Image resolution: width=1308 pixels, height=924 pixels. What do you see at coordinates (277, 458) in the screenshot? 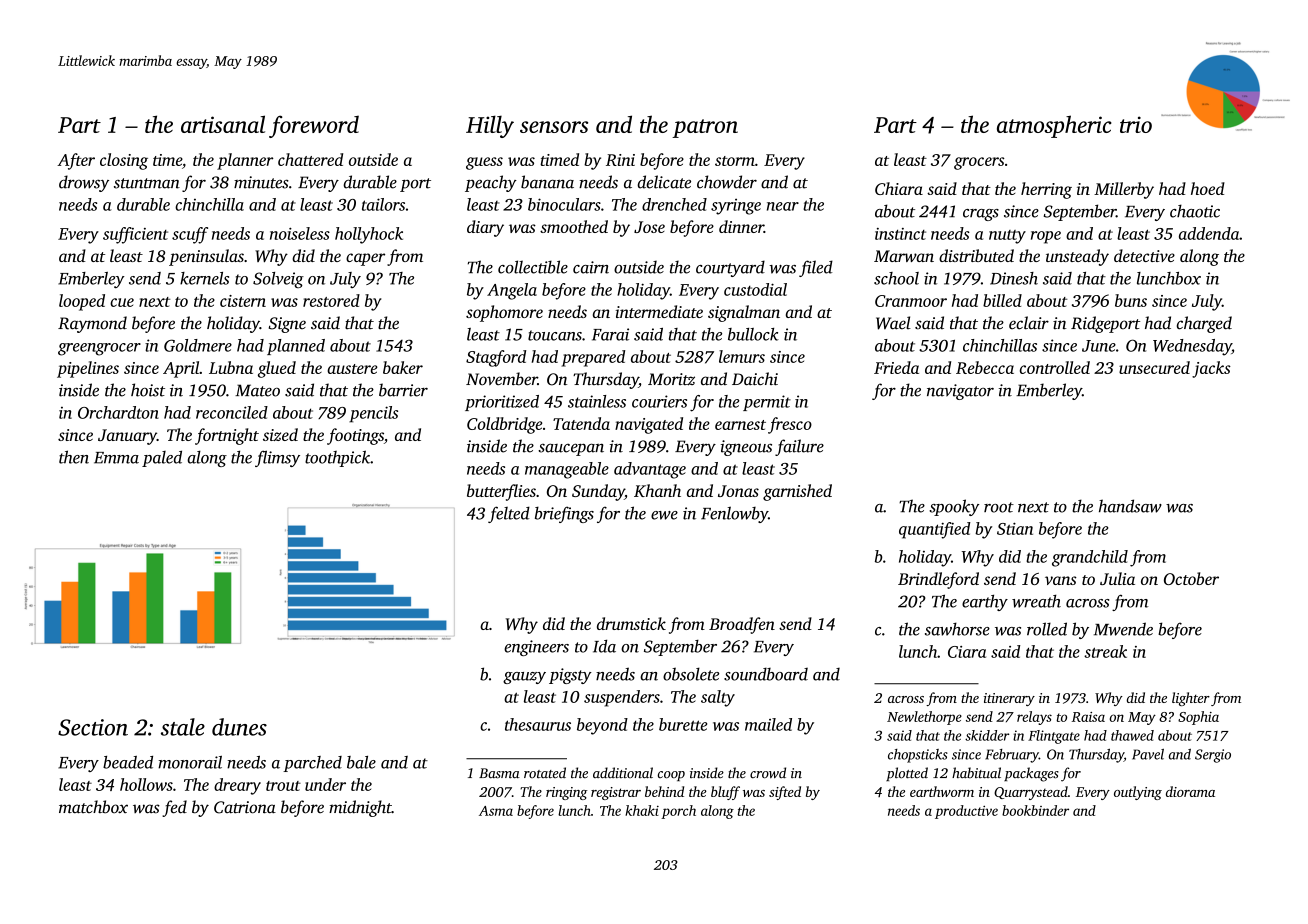
I see `flimsy` at bounding box center [277, 458].
